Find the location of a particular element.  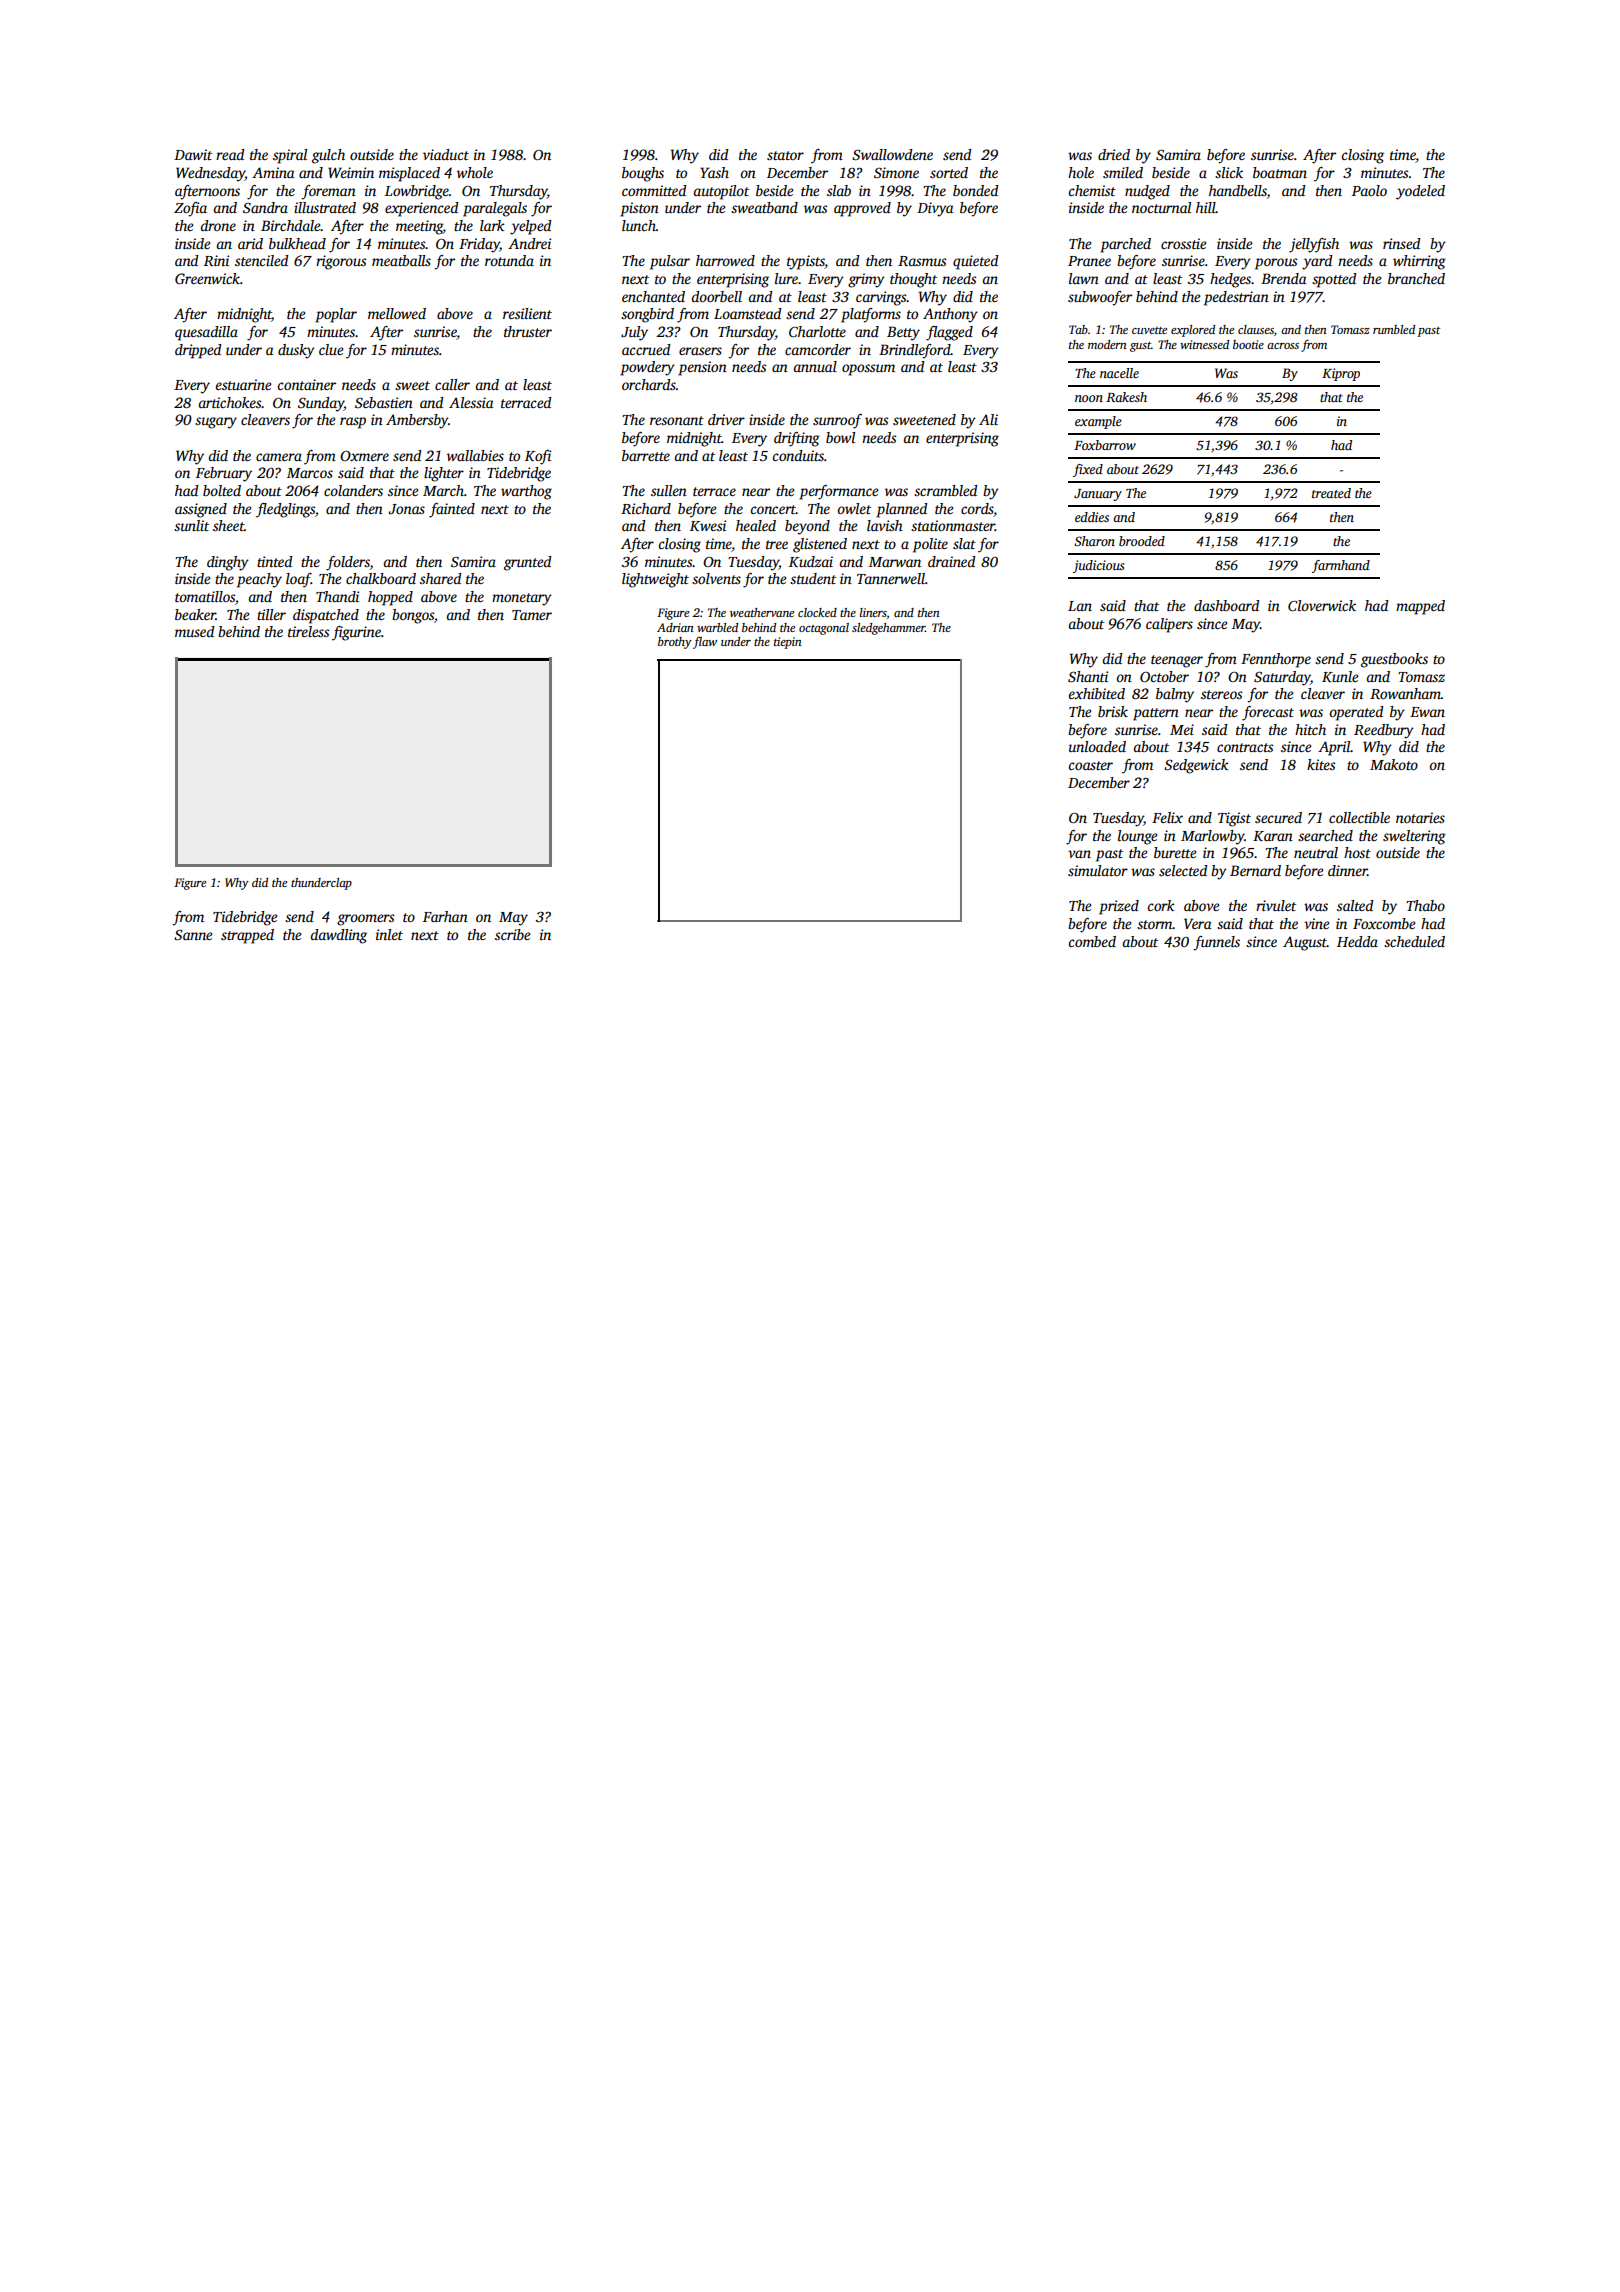

across is located at coordinates (1283, 346).
